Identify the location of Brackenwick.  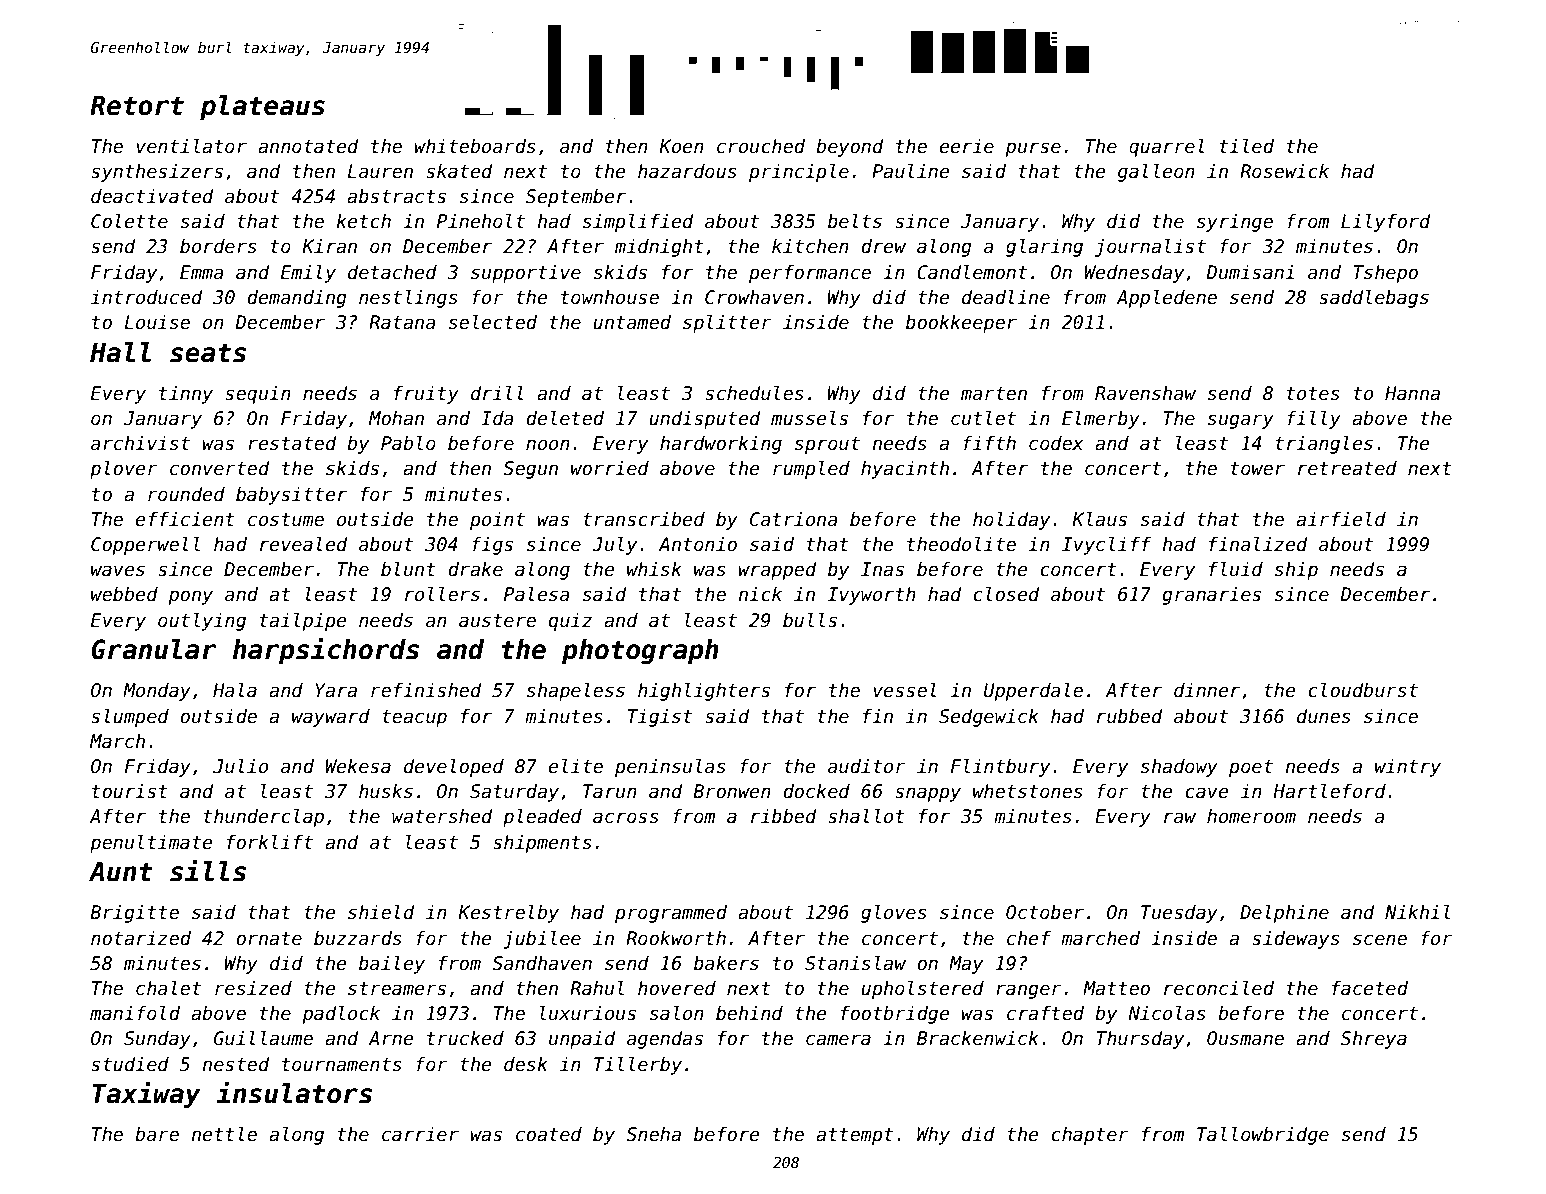
(978, 1038).
